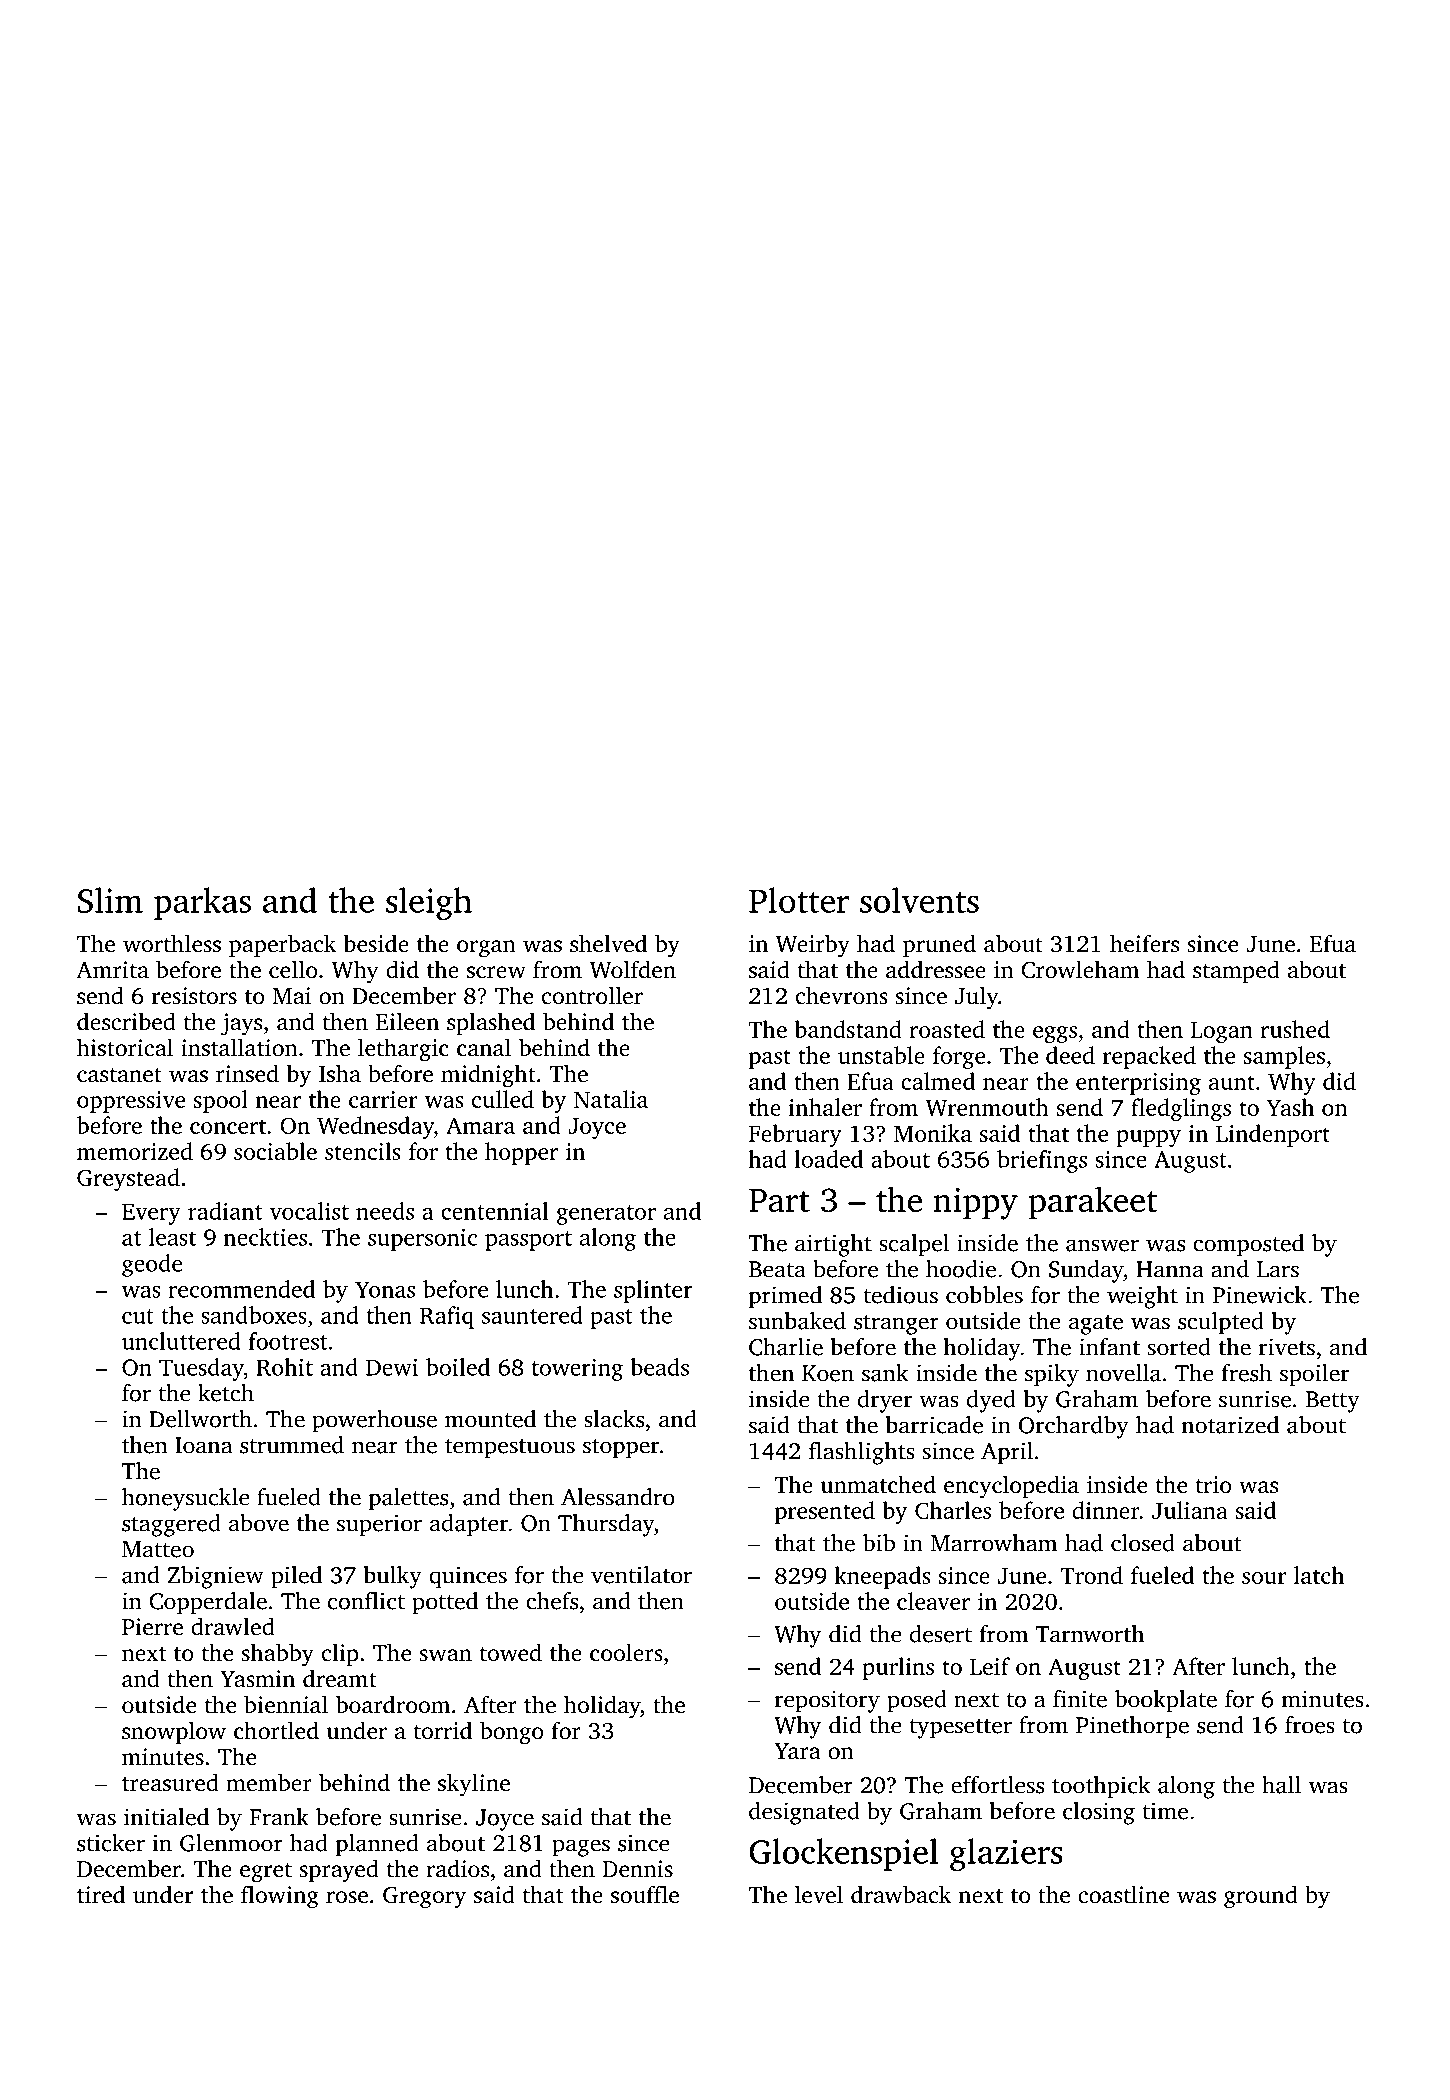  I want to click on coastline, so click(1123, 1894).
